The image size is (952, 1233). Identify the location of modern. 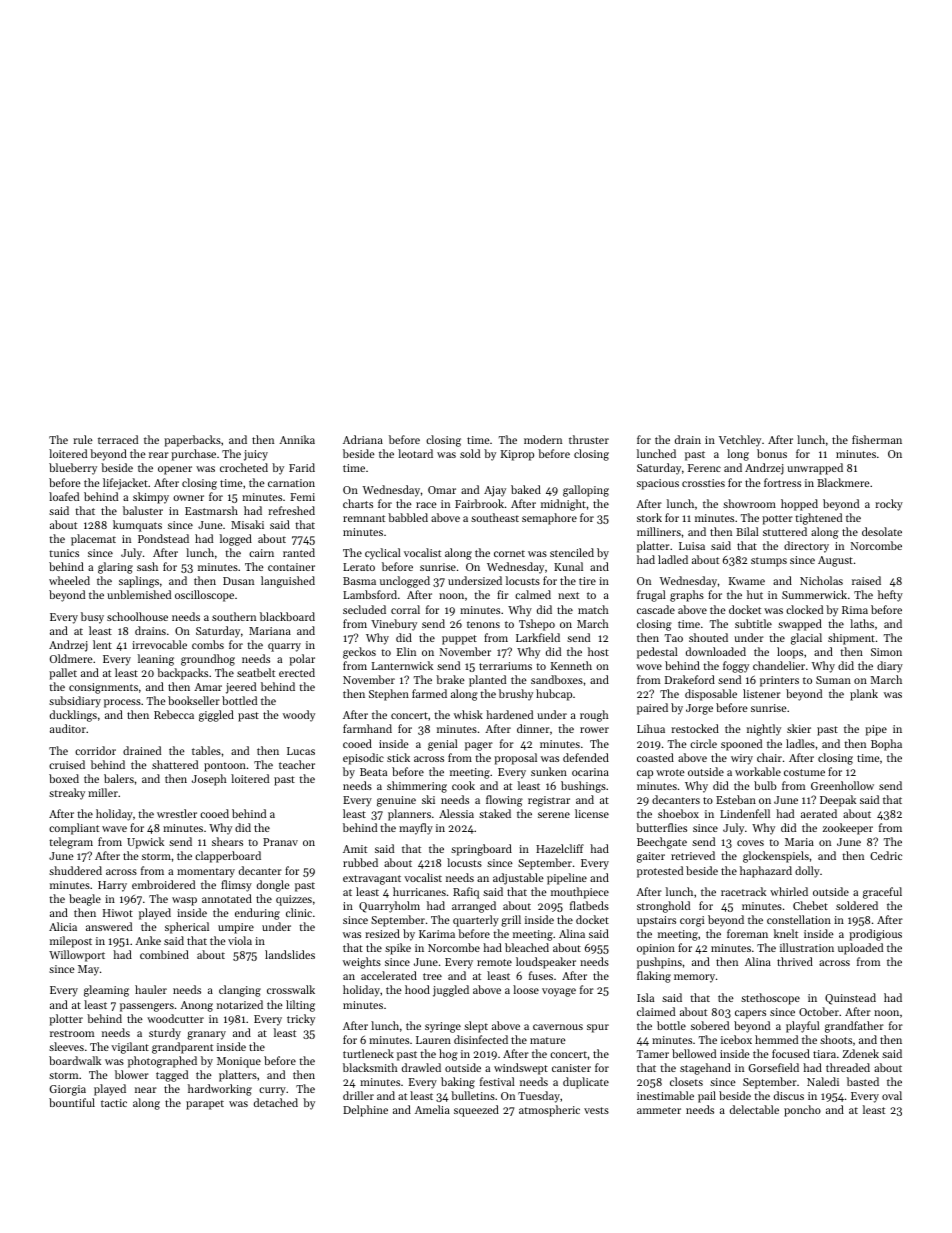
(543, 439).
